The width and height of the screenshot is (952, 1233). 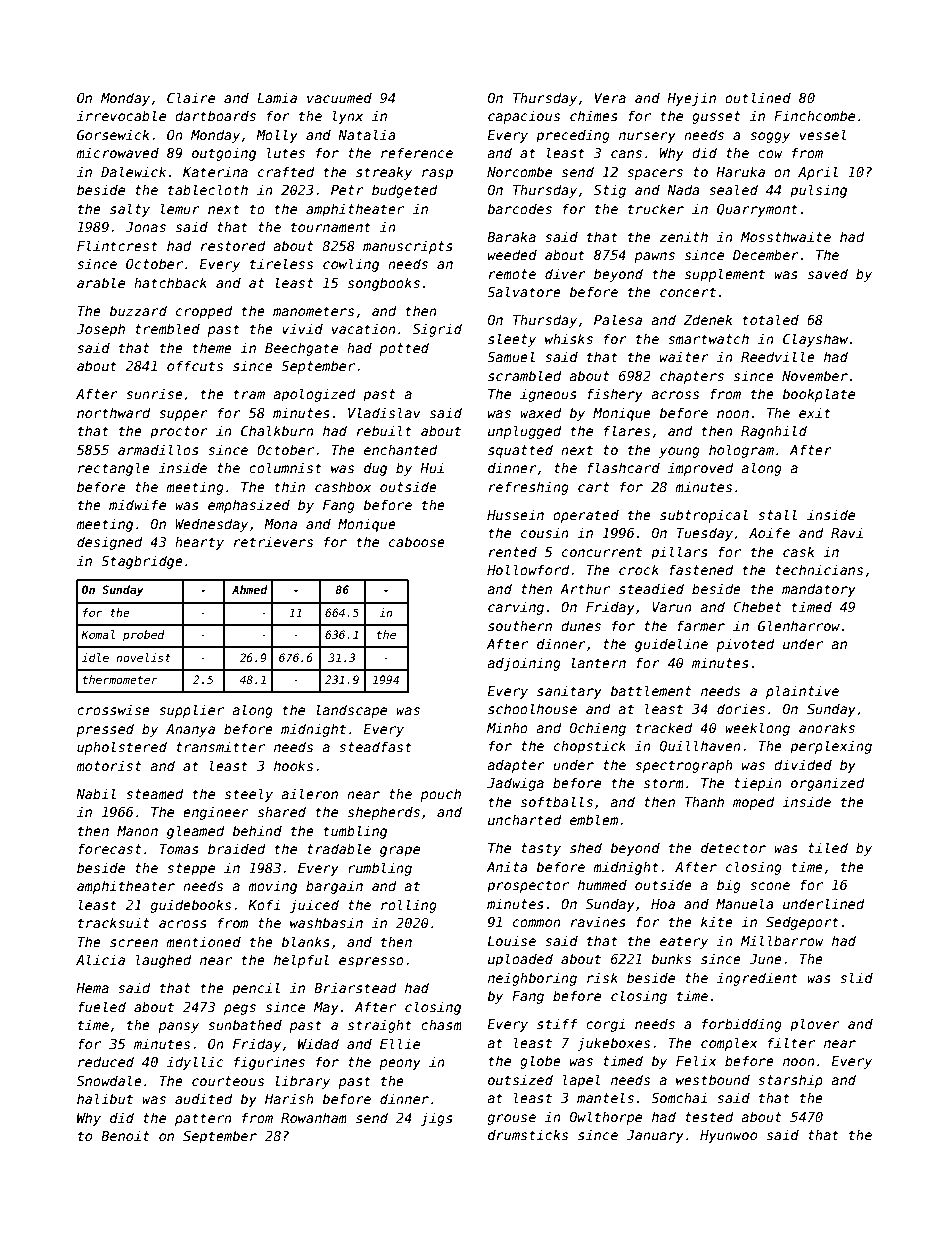 I want to click on waiter, so click(x=684, y=356).
